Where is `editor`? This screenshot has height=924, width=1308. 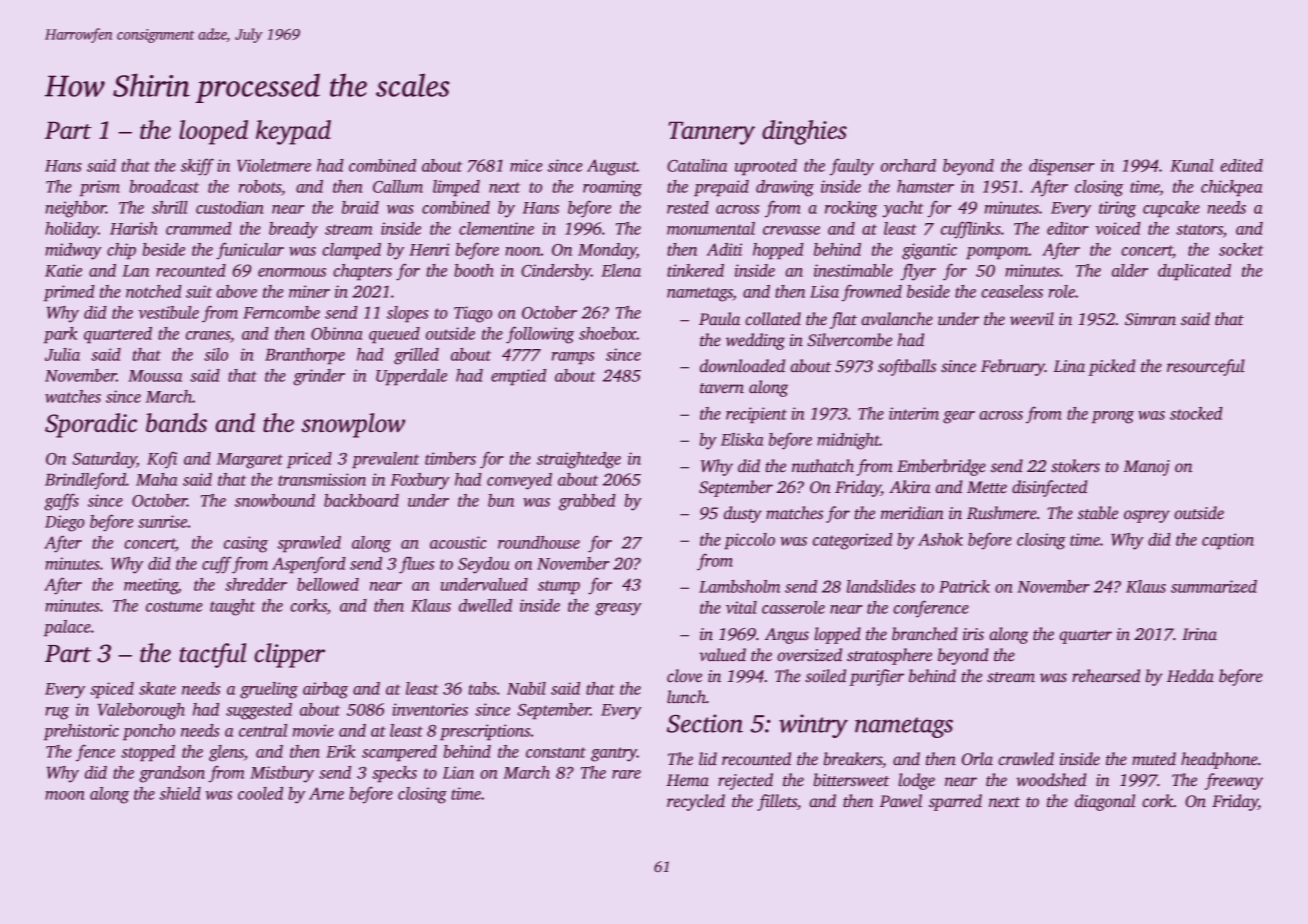 editor is located at coordinates (1068, 228).
